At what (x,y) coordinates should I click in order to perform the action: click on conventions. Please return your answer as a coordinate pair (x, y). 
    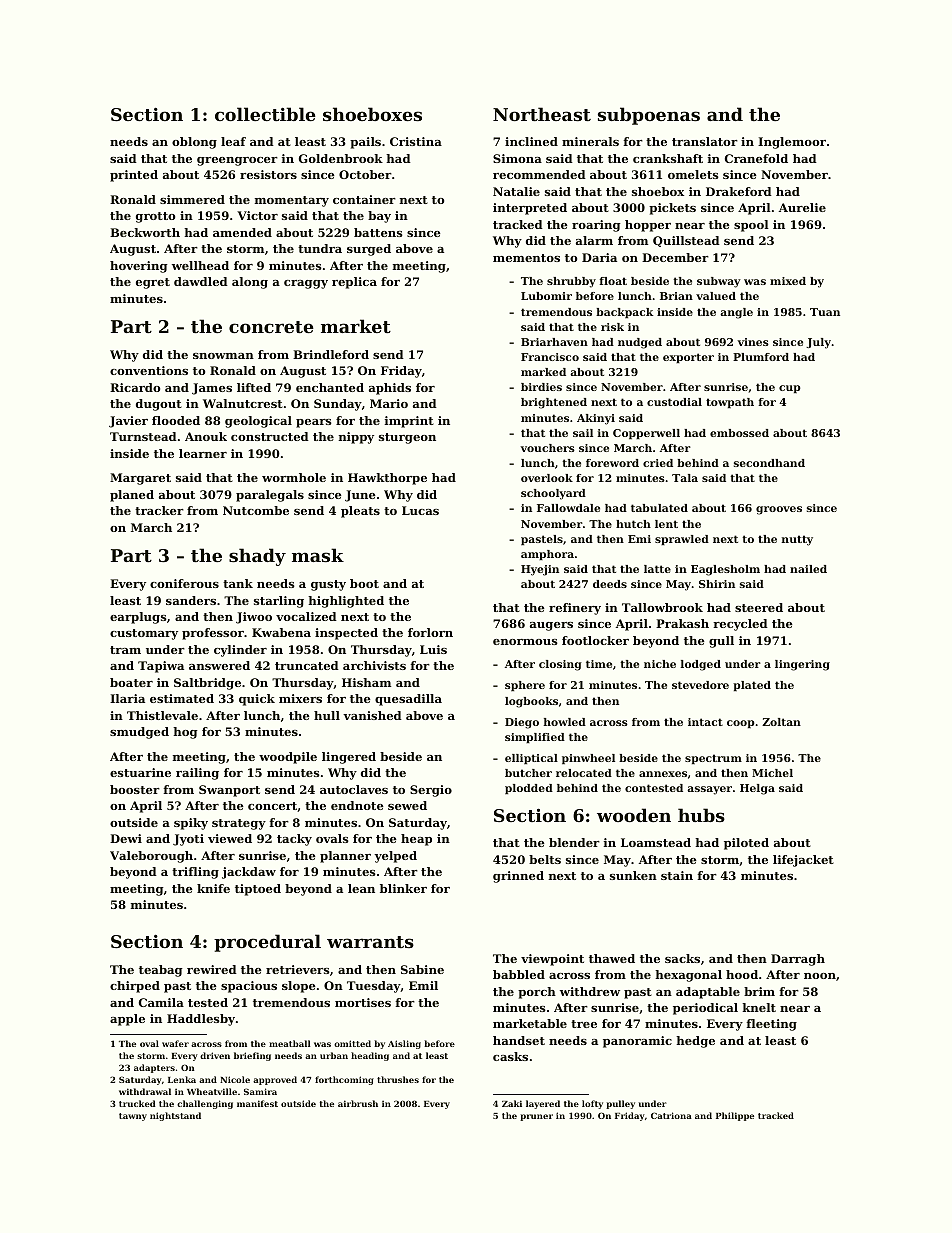
    Looking at the image, I should click on (149, 370).
